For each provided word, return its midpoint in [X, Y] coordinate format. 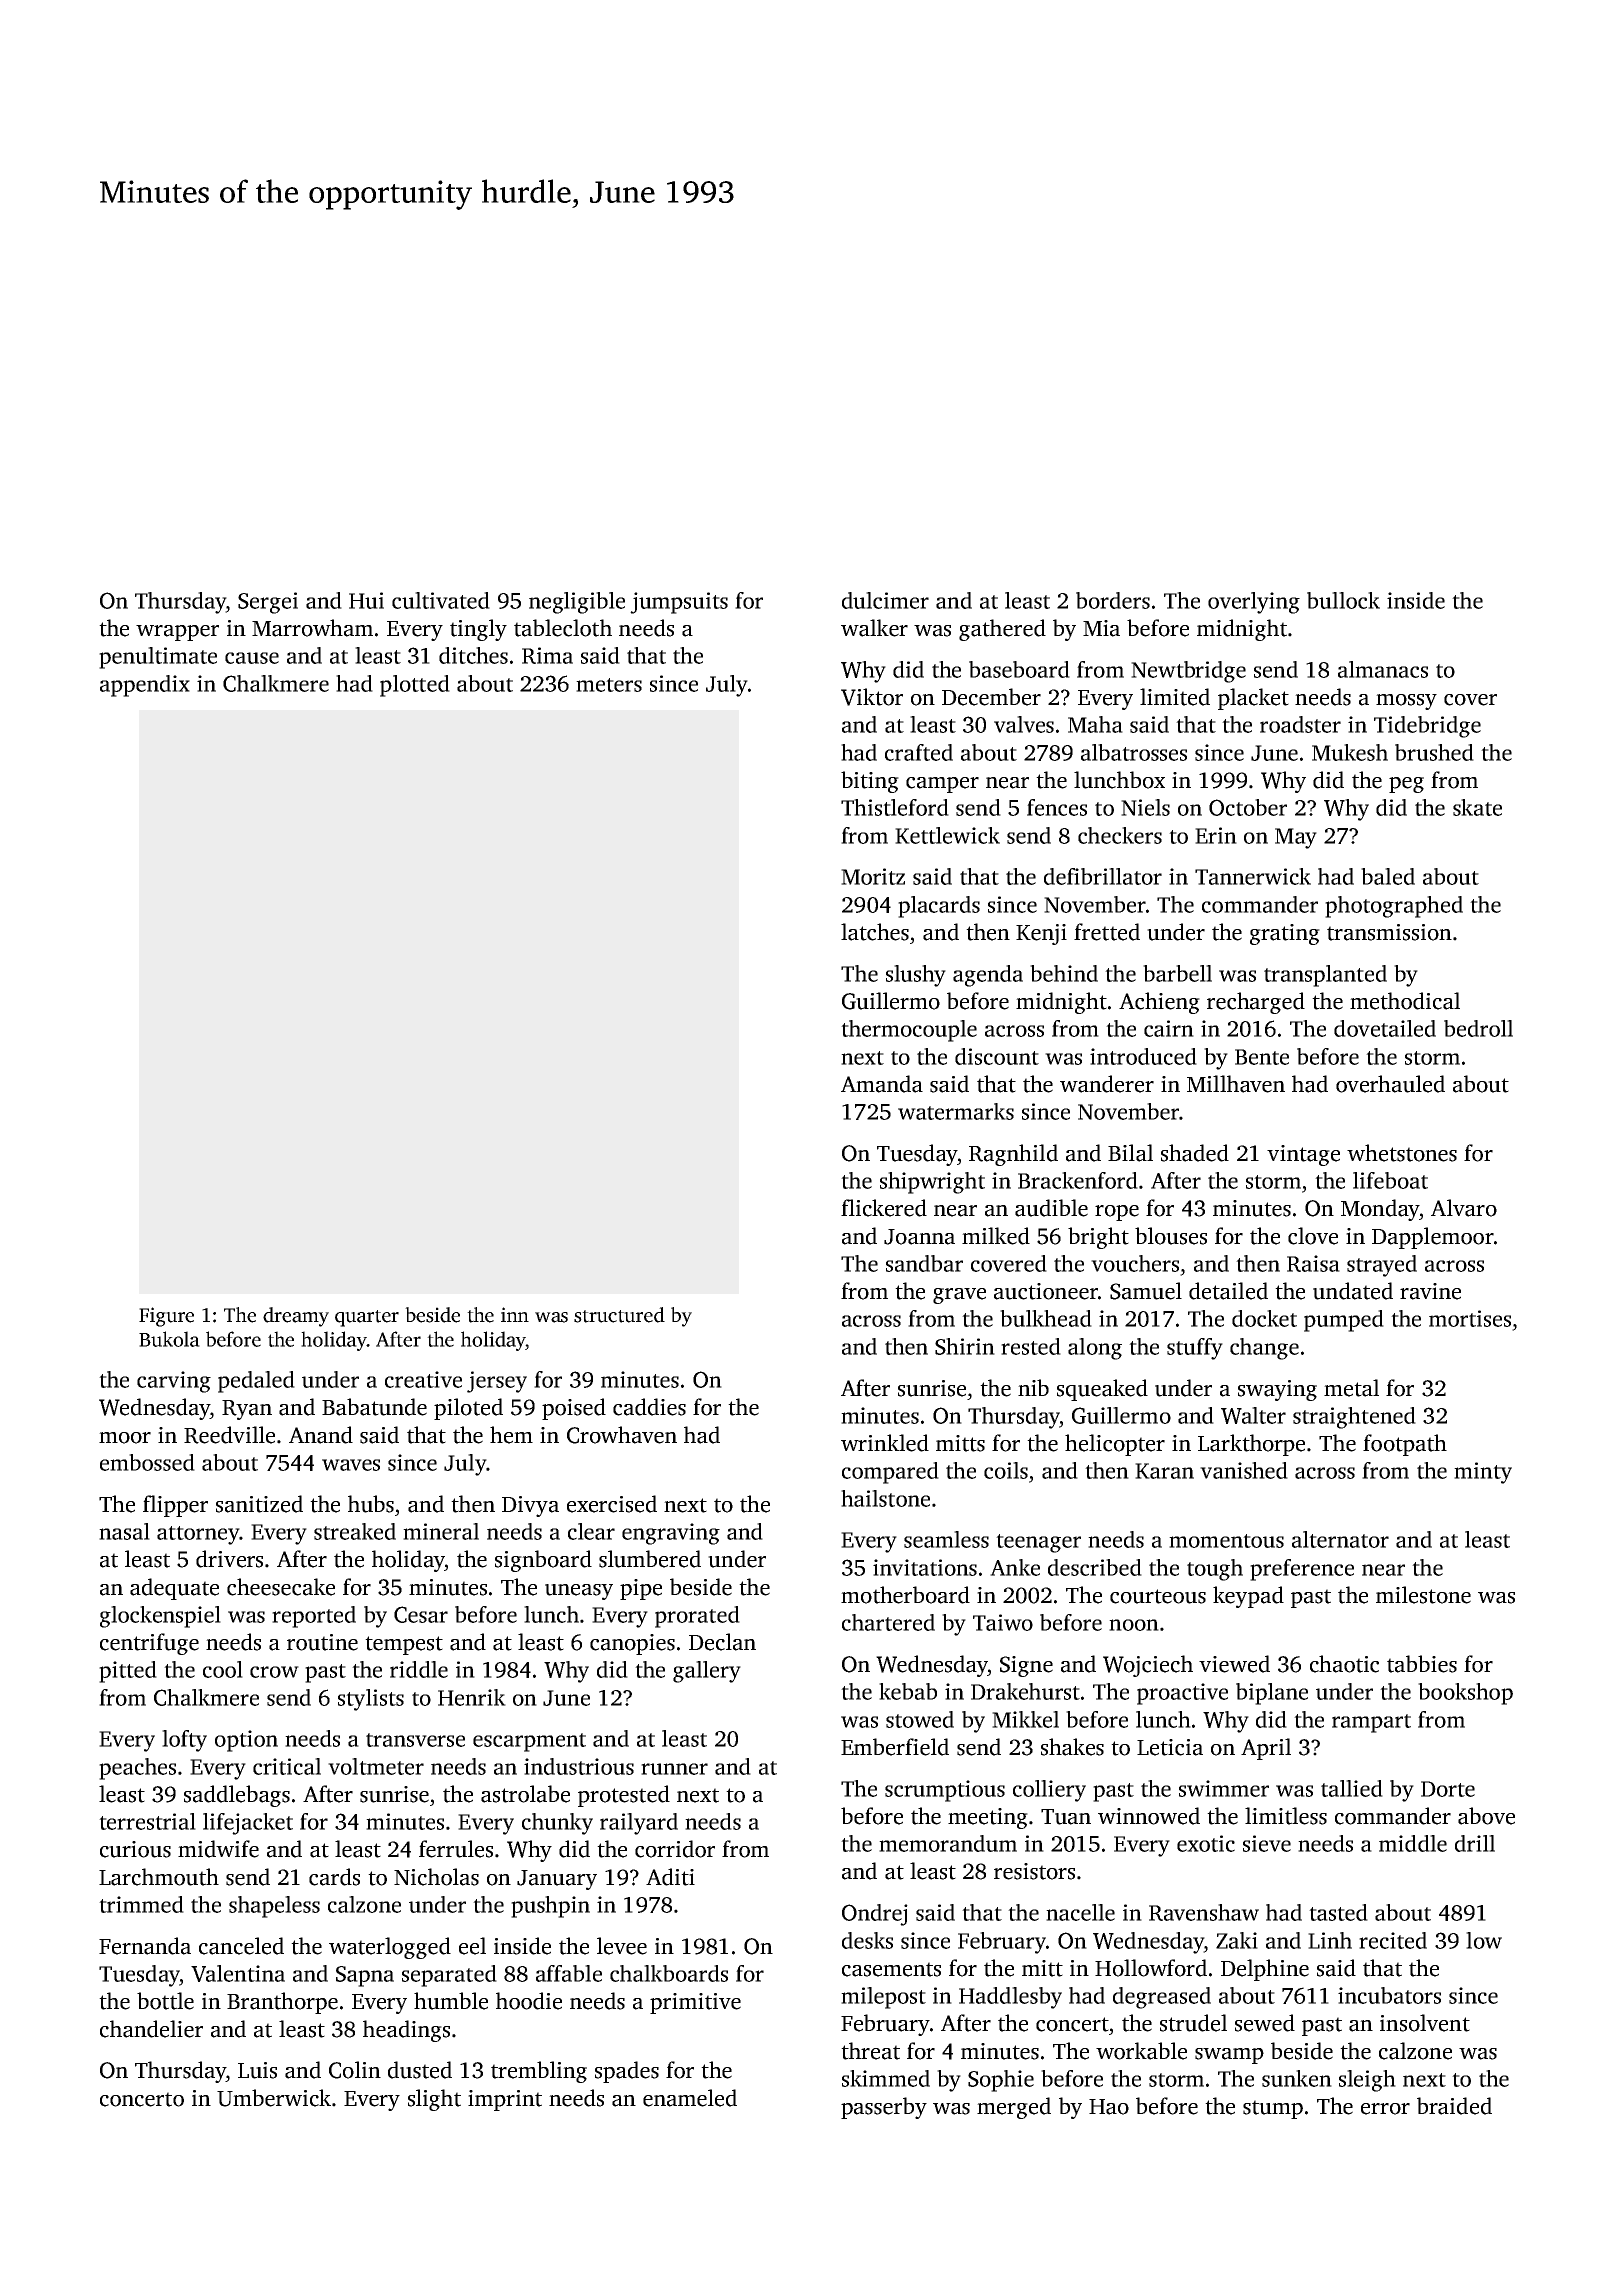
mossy [1406, 702]
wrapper [177, 633]
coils [1006, 1470]
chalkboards [669, 1973]
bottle [165, 2001]
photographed [1394, 907]
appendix [145, 686]
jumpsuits [679, 603]
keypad [1248, 1597]
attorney [198, 1535]
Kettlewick [947, 835]
